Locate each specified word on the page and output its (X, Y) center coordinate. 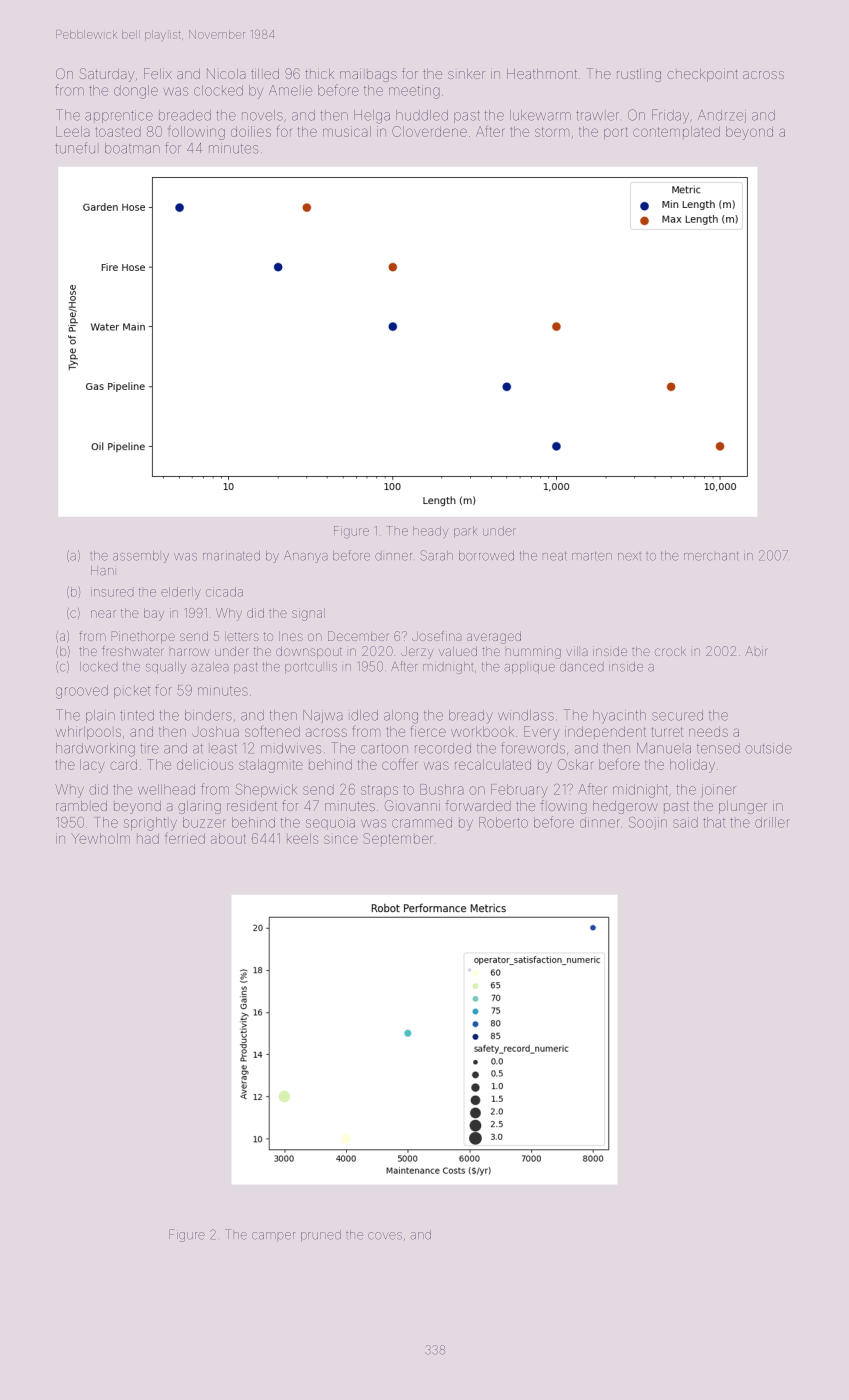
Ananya (306, 556)
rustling (639, 75)
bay (154, 614)
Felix (158, 73)
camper (273, 1236)
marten (592, 556)
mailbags (368, 76)
